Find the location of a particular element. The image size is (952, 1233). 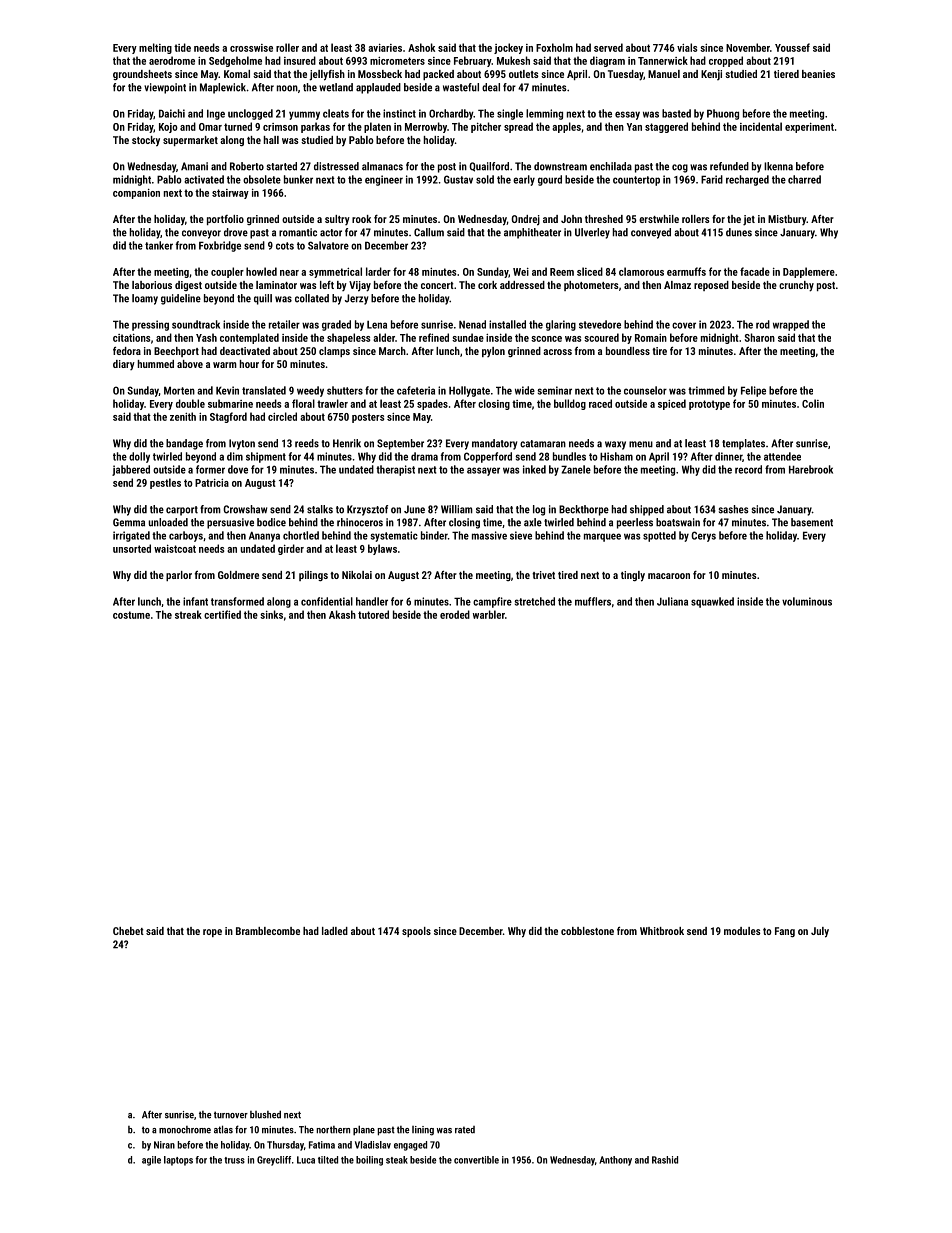

concert is located at coordinates (437, 285).
